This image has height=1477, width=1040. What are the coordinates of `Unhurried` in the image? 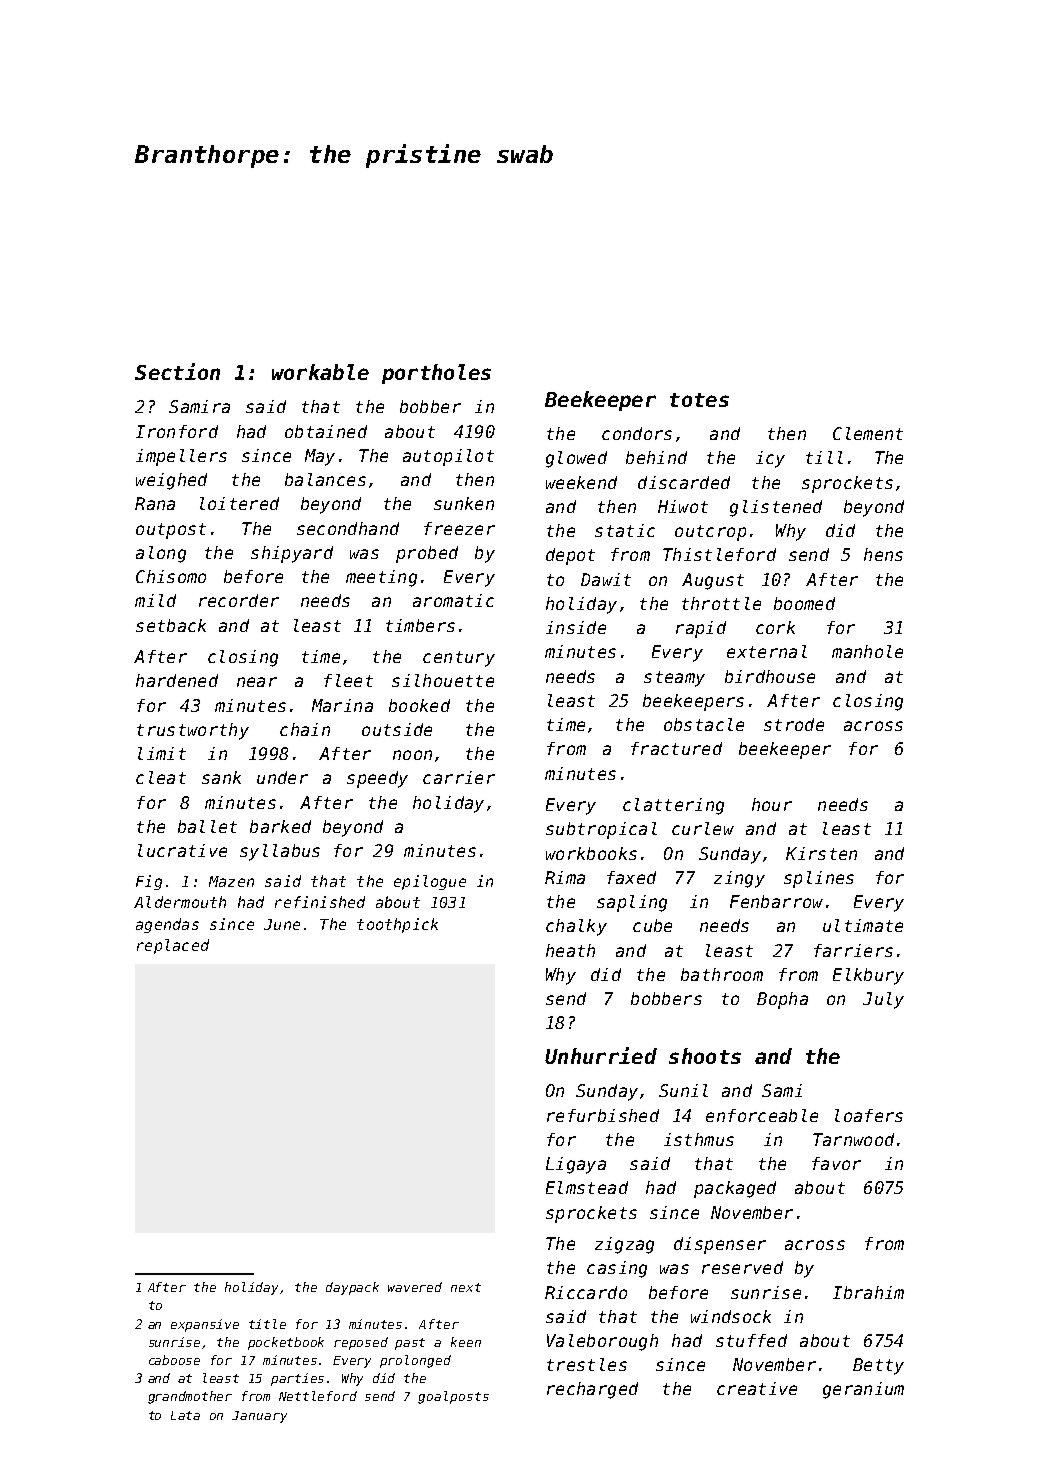 It's located at (601, 1055).
